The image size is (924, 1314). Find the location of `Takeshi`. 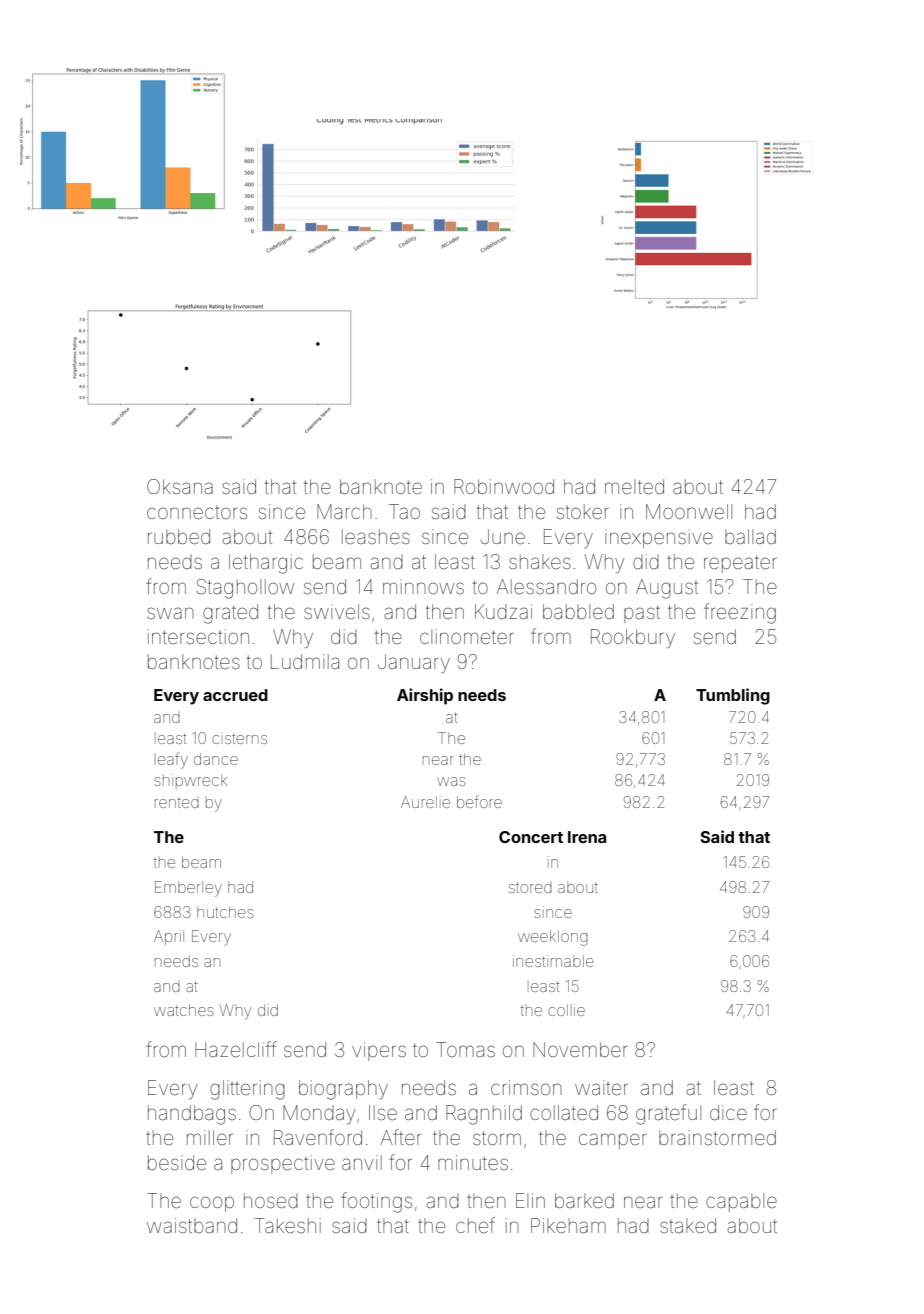

Takeshi is located at coordinates (288, 1225).
